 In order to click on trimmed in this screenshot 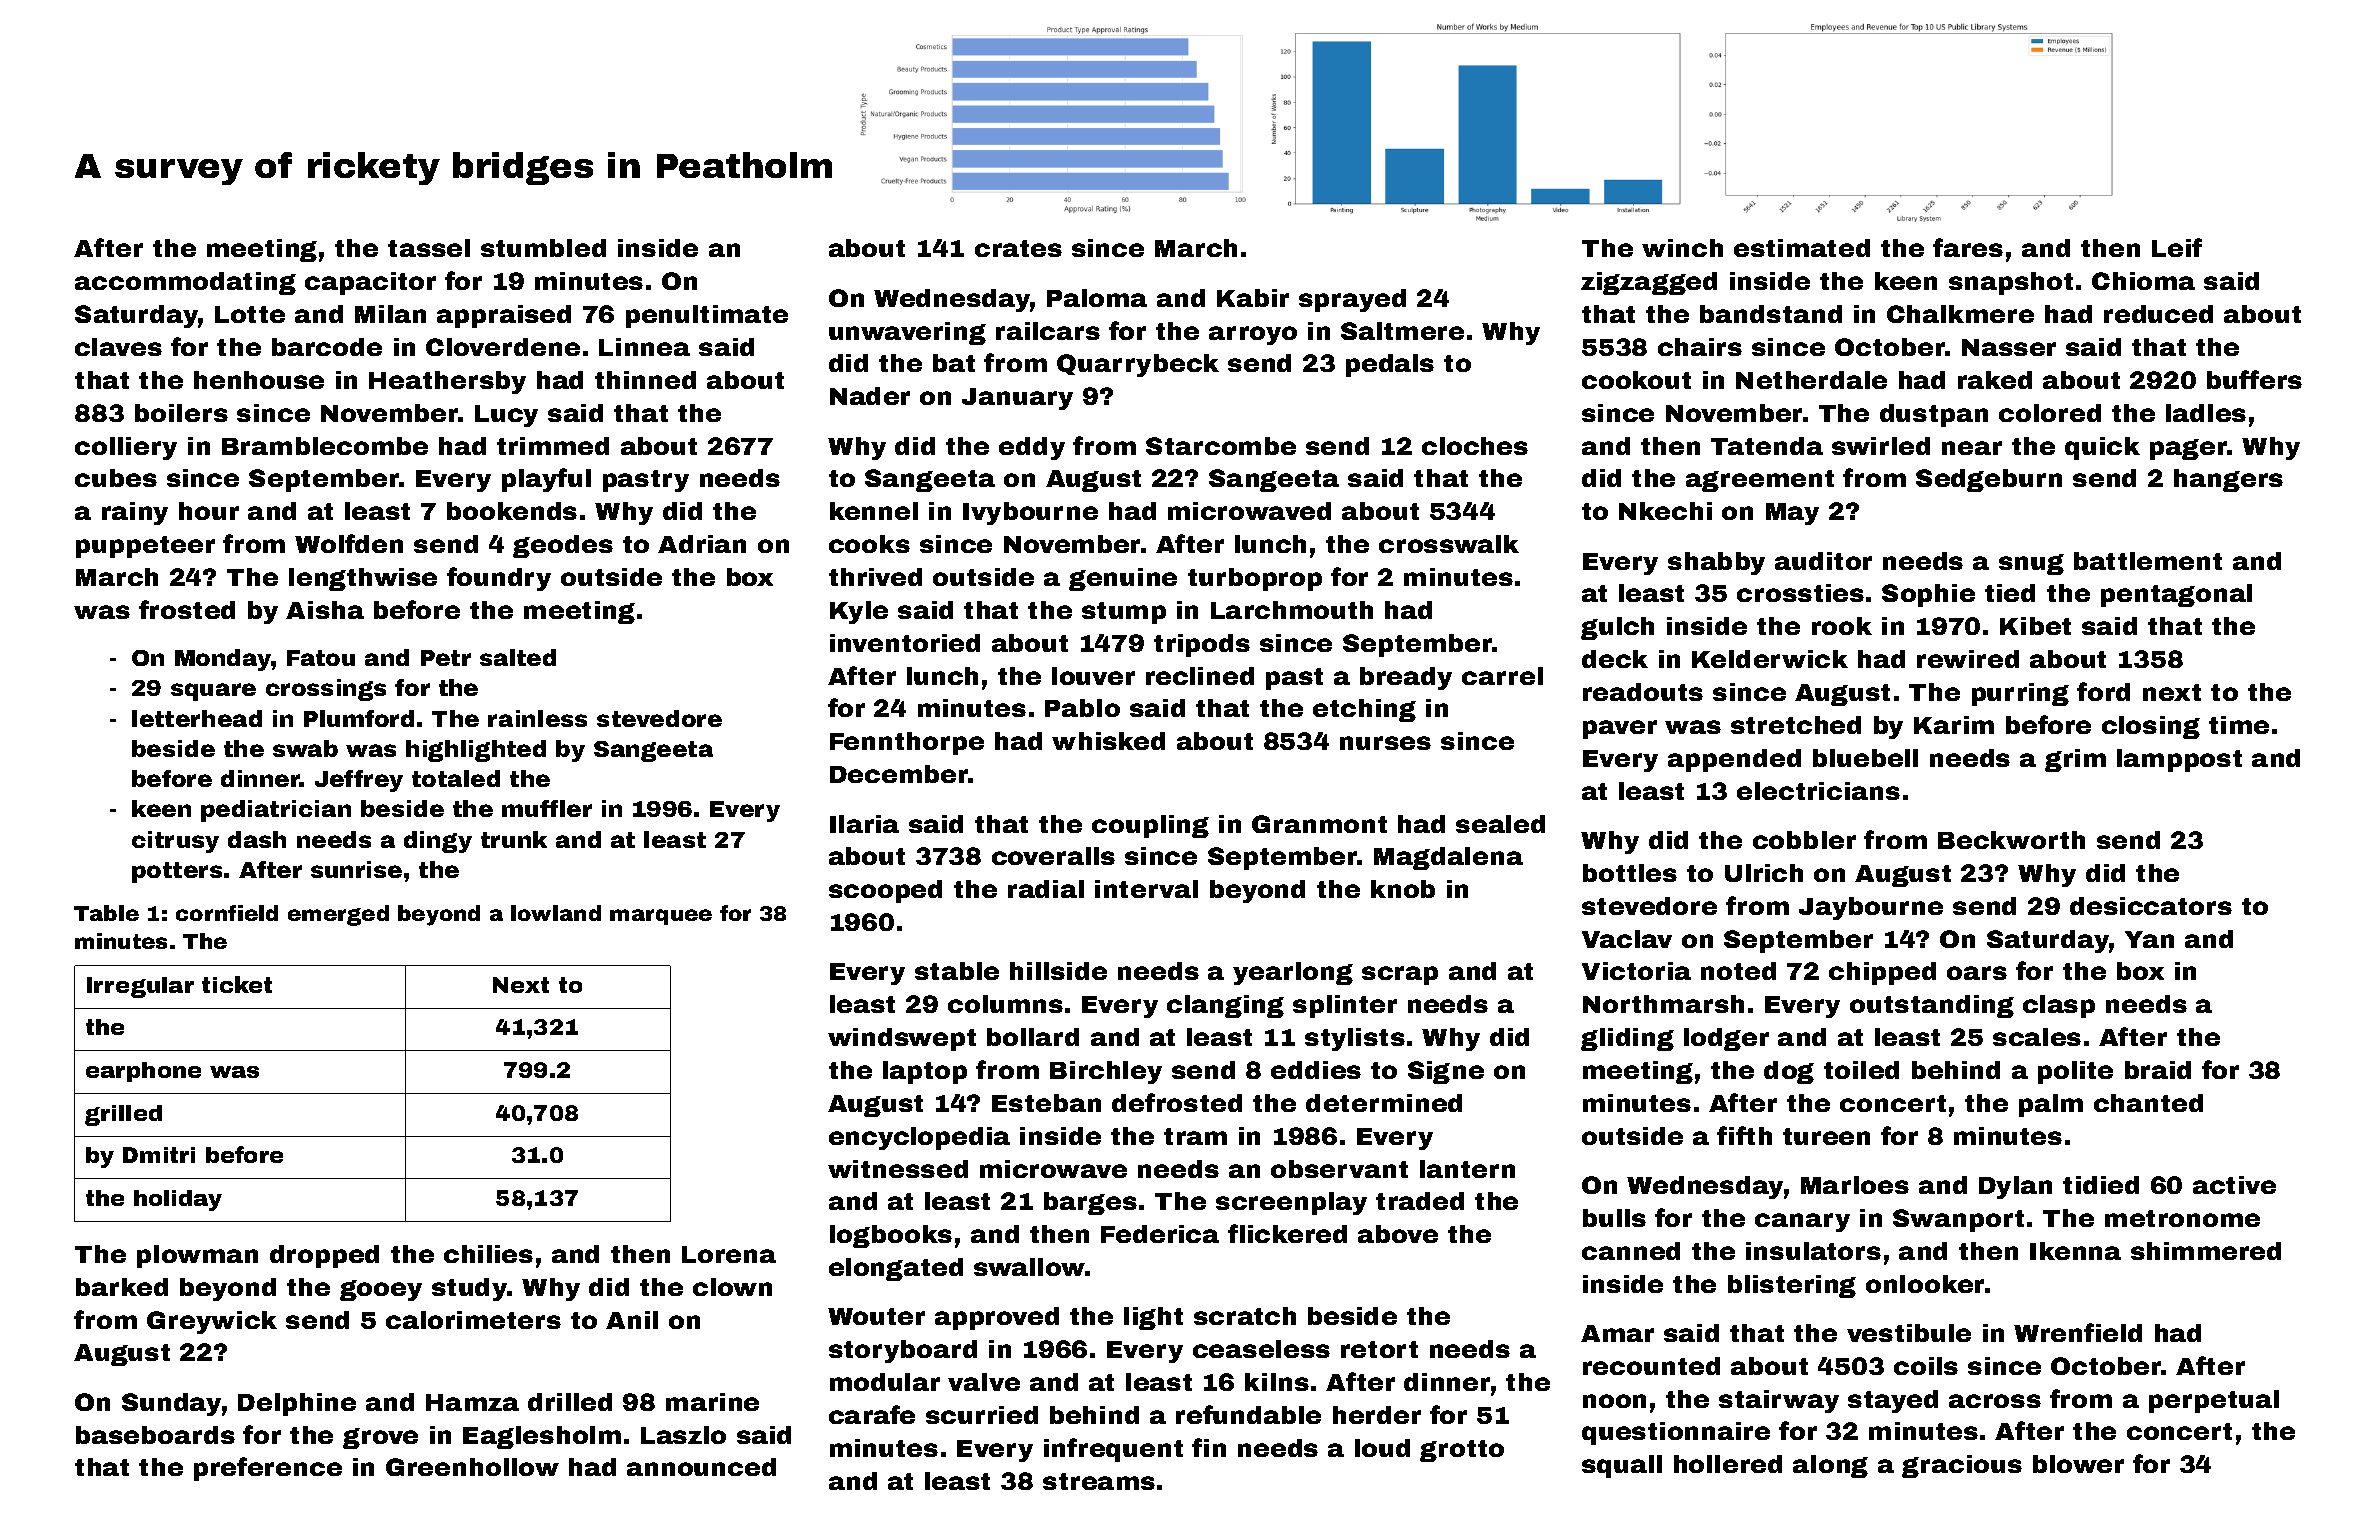, I will do `click(553, 446)`.
